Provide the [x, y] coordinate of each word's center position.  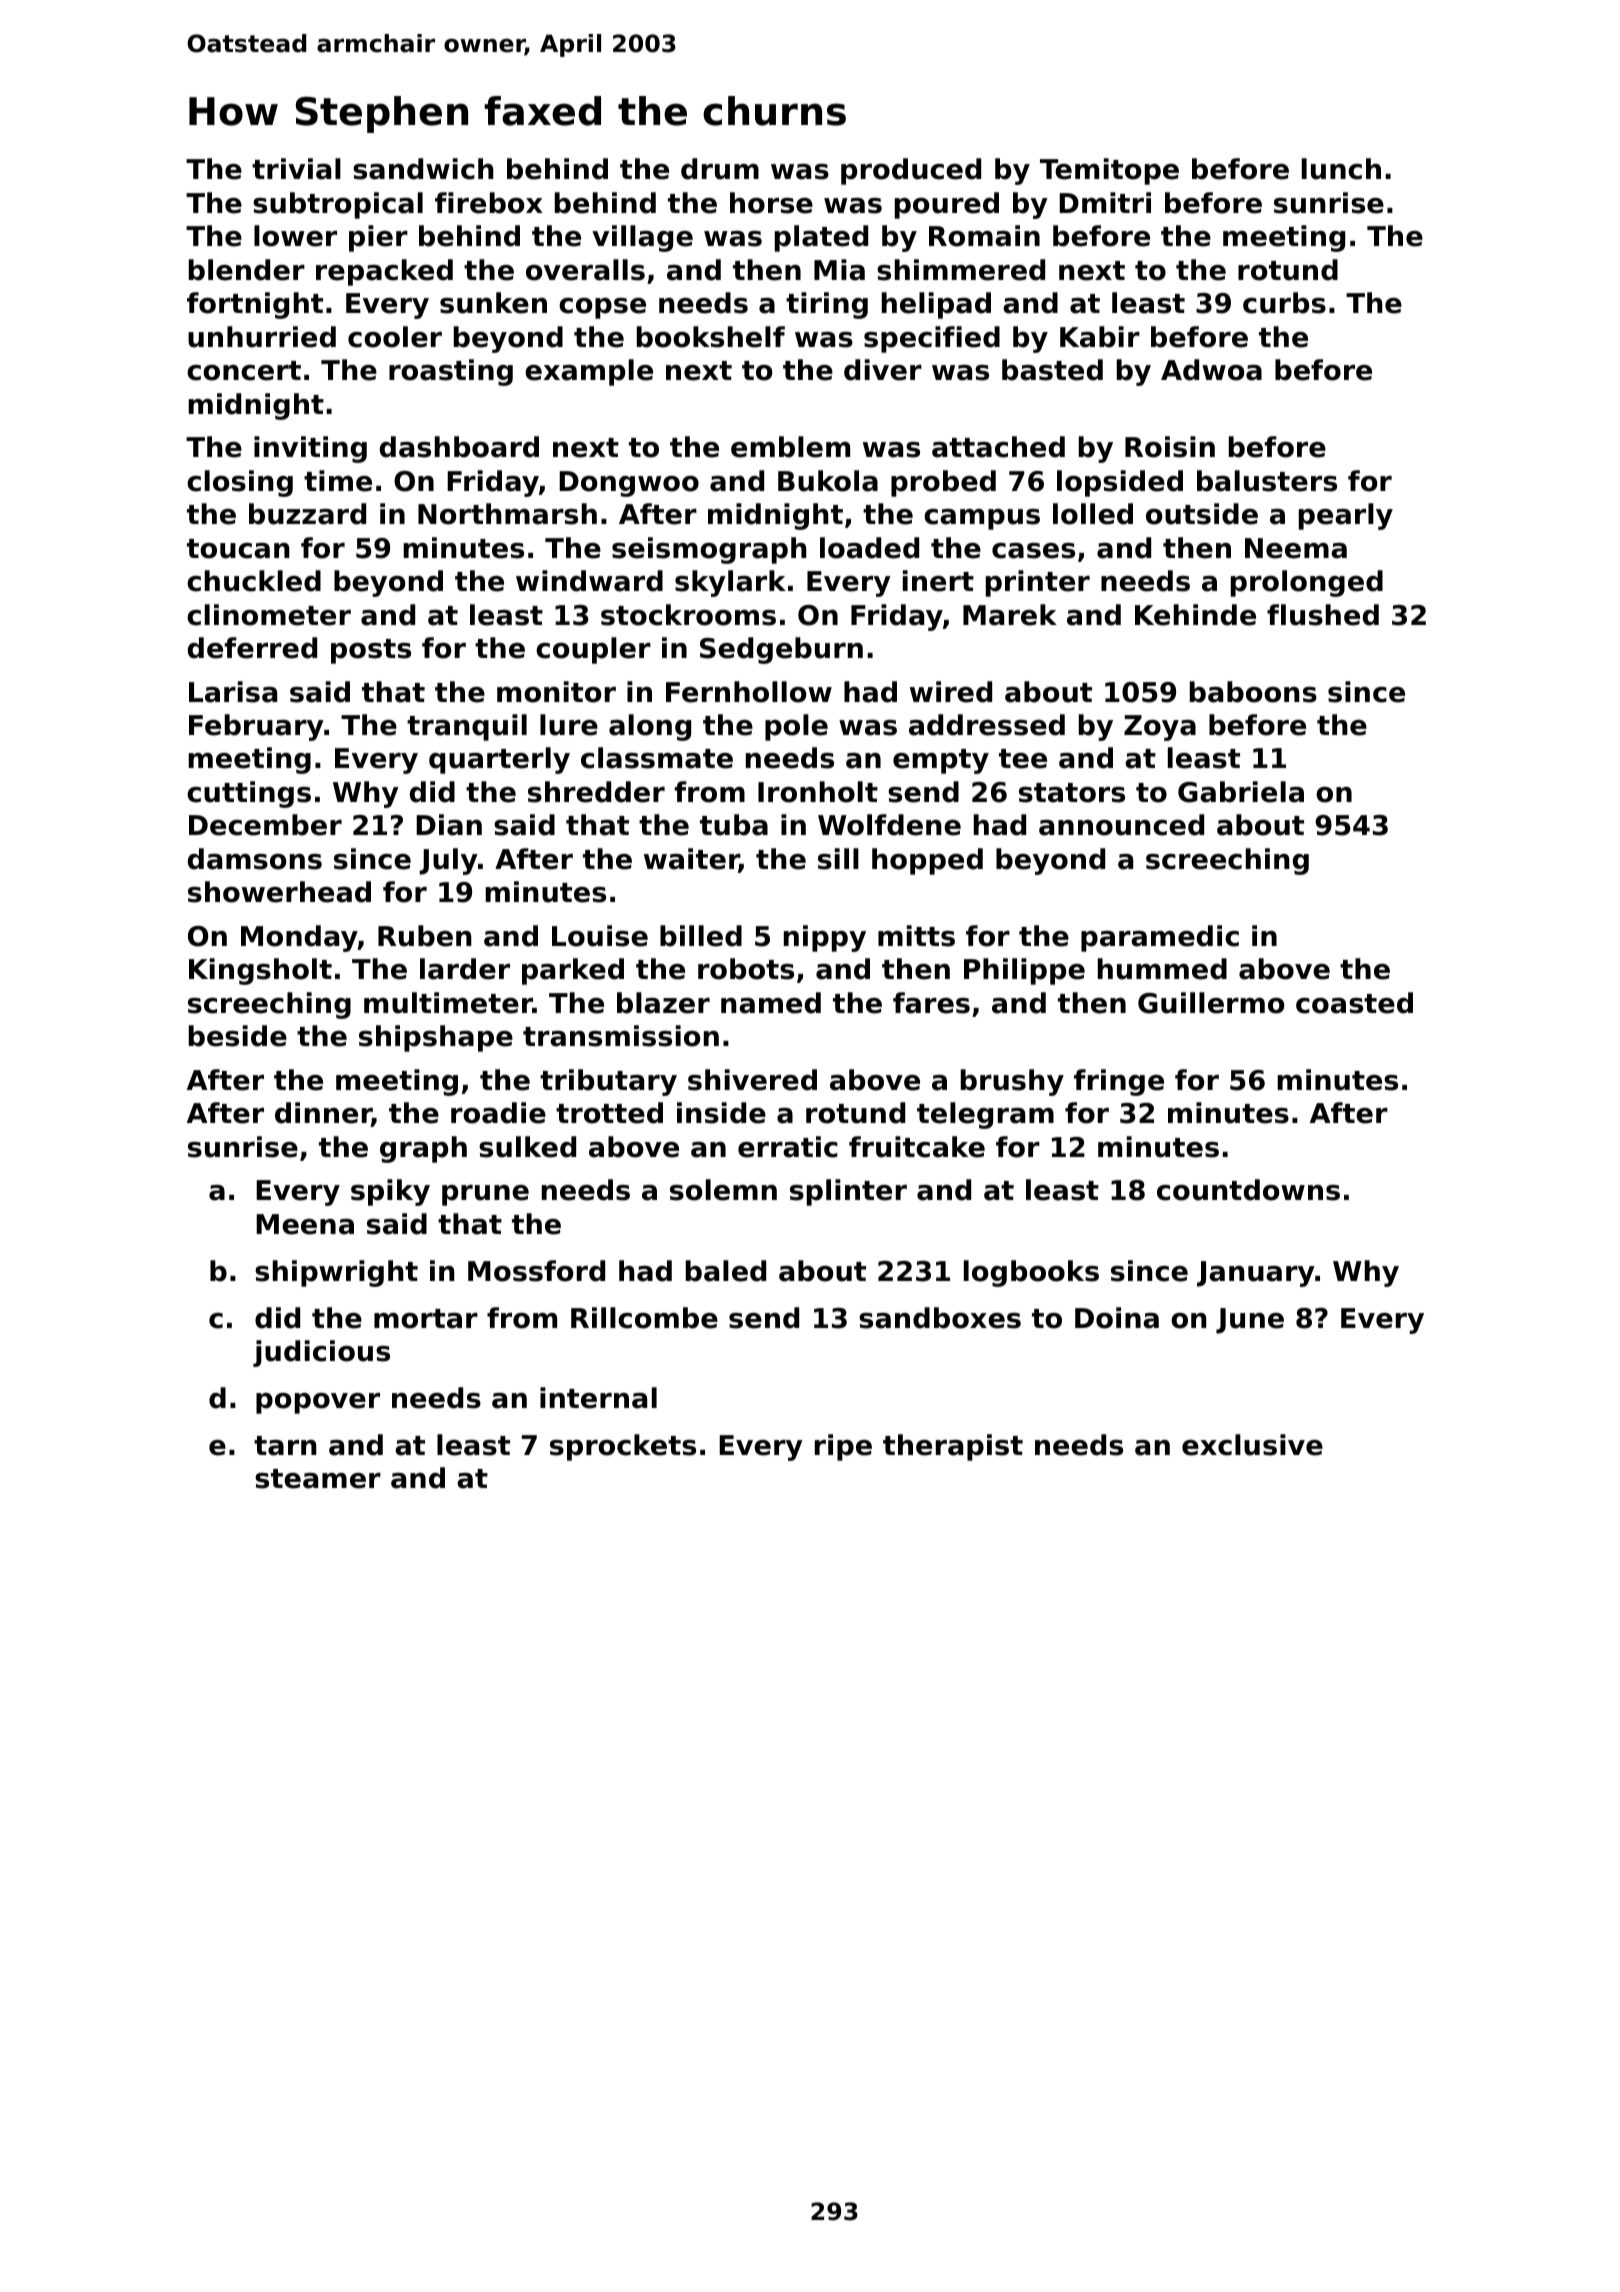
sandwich [423, 169]
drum [720, 169]
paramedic [1160, 938]
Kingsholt [260, 971]
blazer [663, 1003]
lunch [1341, 169]
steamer [318, 1479]
